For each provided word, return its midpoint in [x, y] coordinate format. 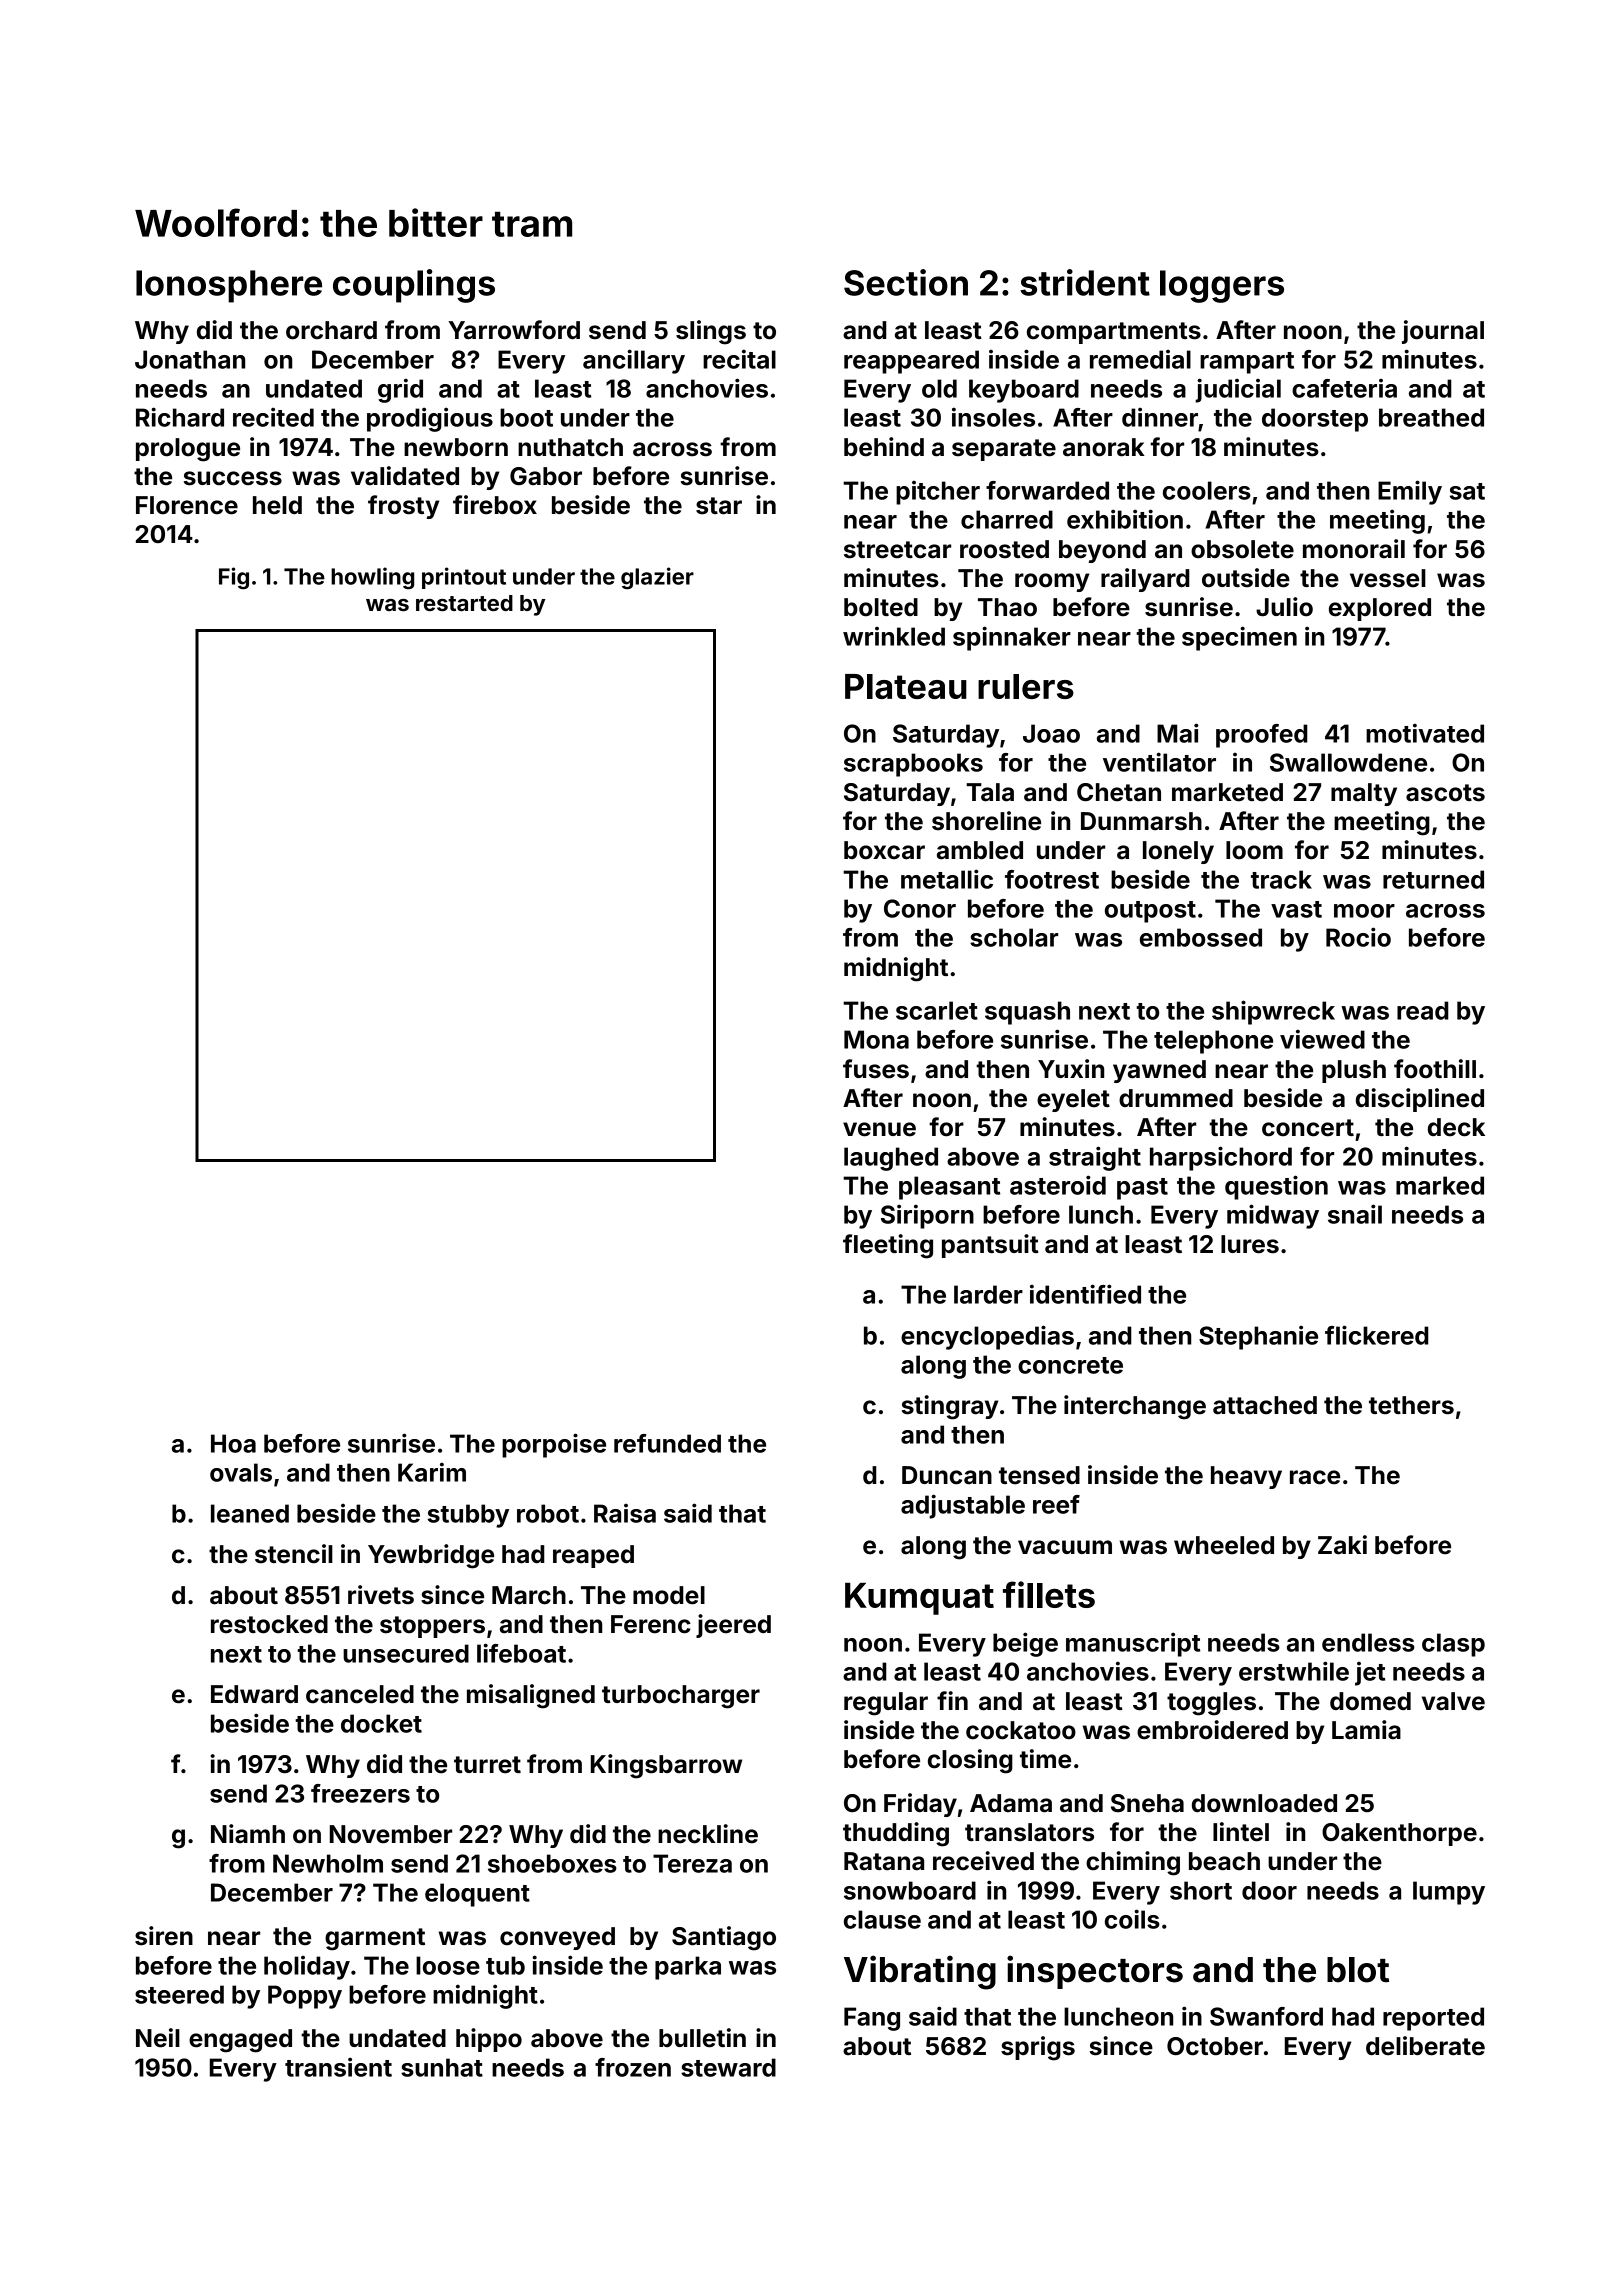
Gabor [546, 476]
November [391, 1834]
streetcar [897, 550]
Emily [1410, 492]
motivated [1425, 733]
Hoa [233, 1443]
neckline [708, 1834]
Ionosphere [229, 286]
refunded [667, 1443]
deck [1456, 1127]
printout [464, 578]
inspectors [1095, 1972]
